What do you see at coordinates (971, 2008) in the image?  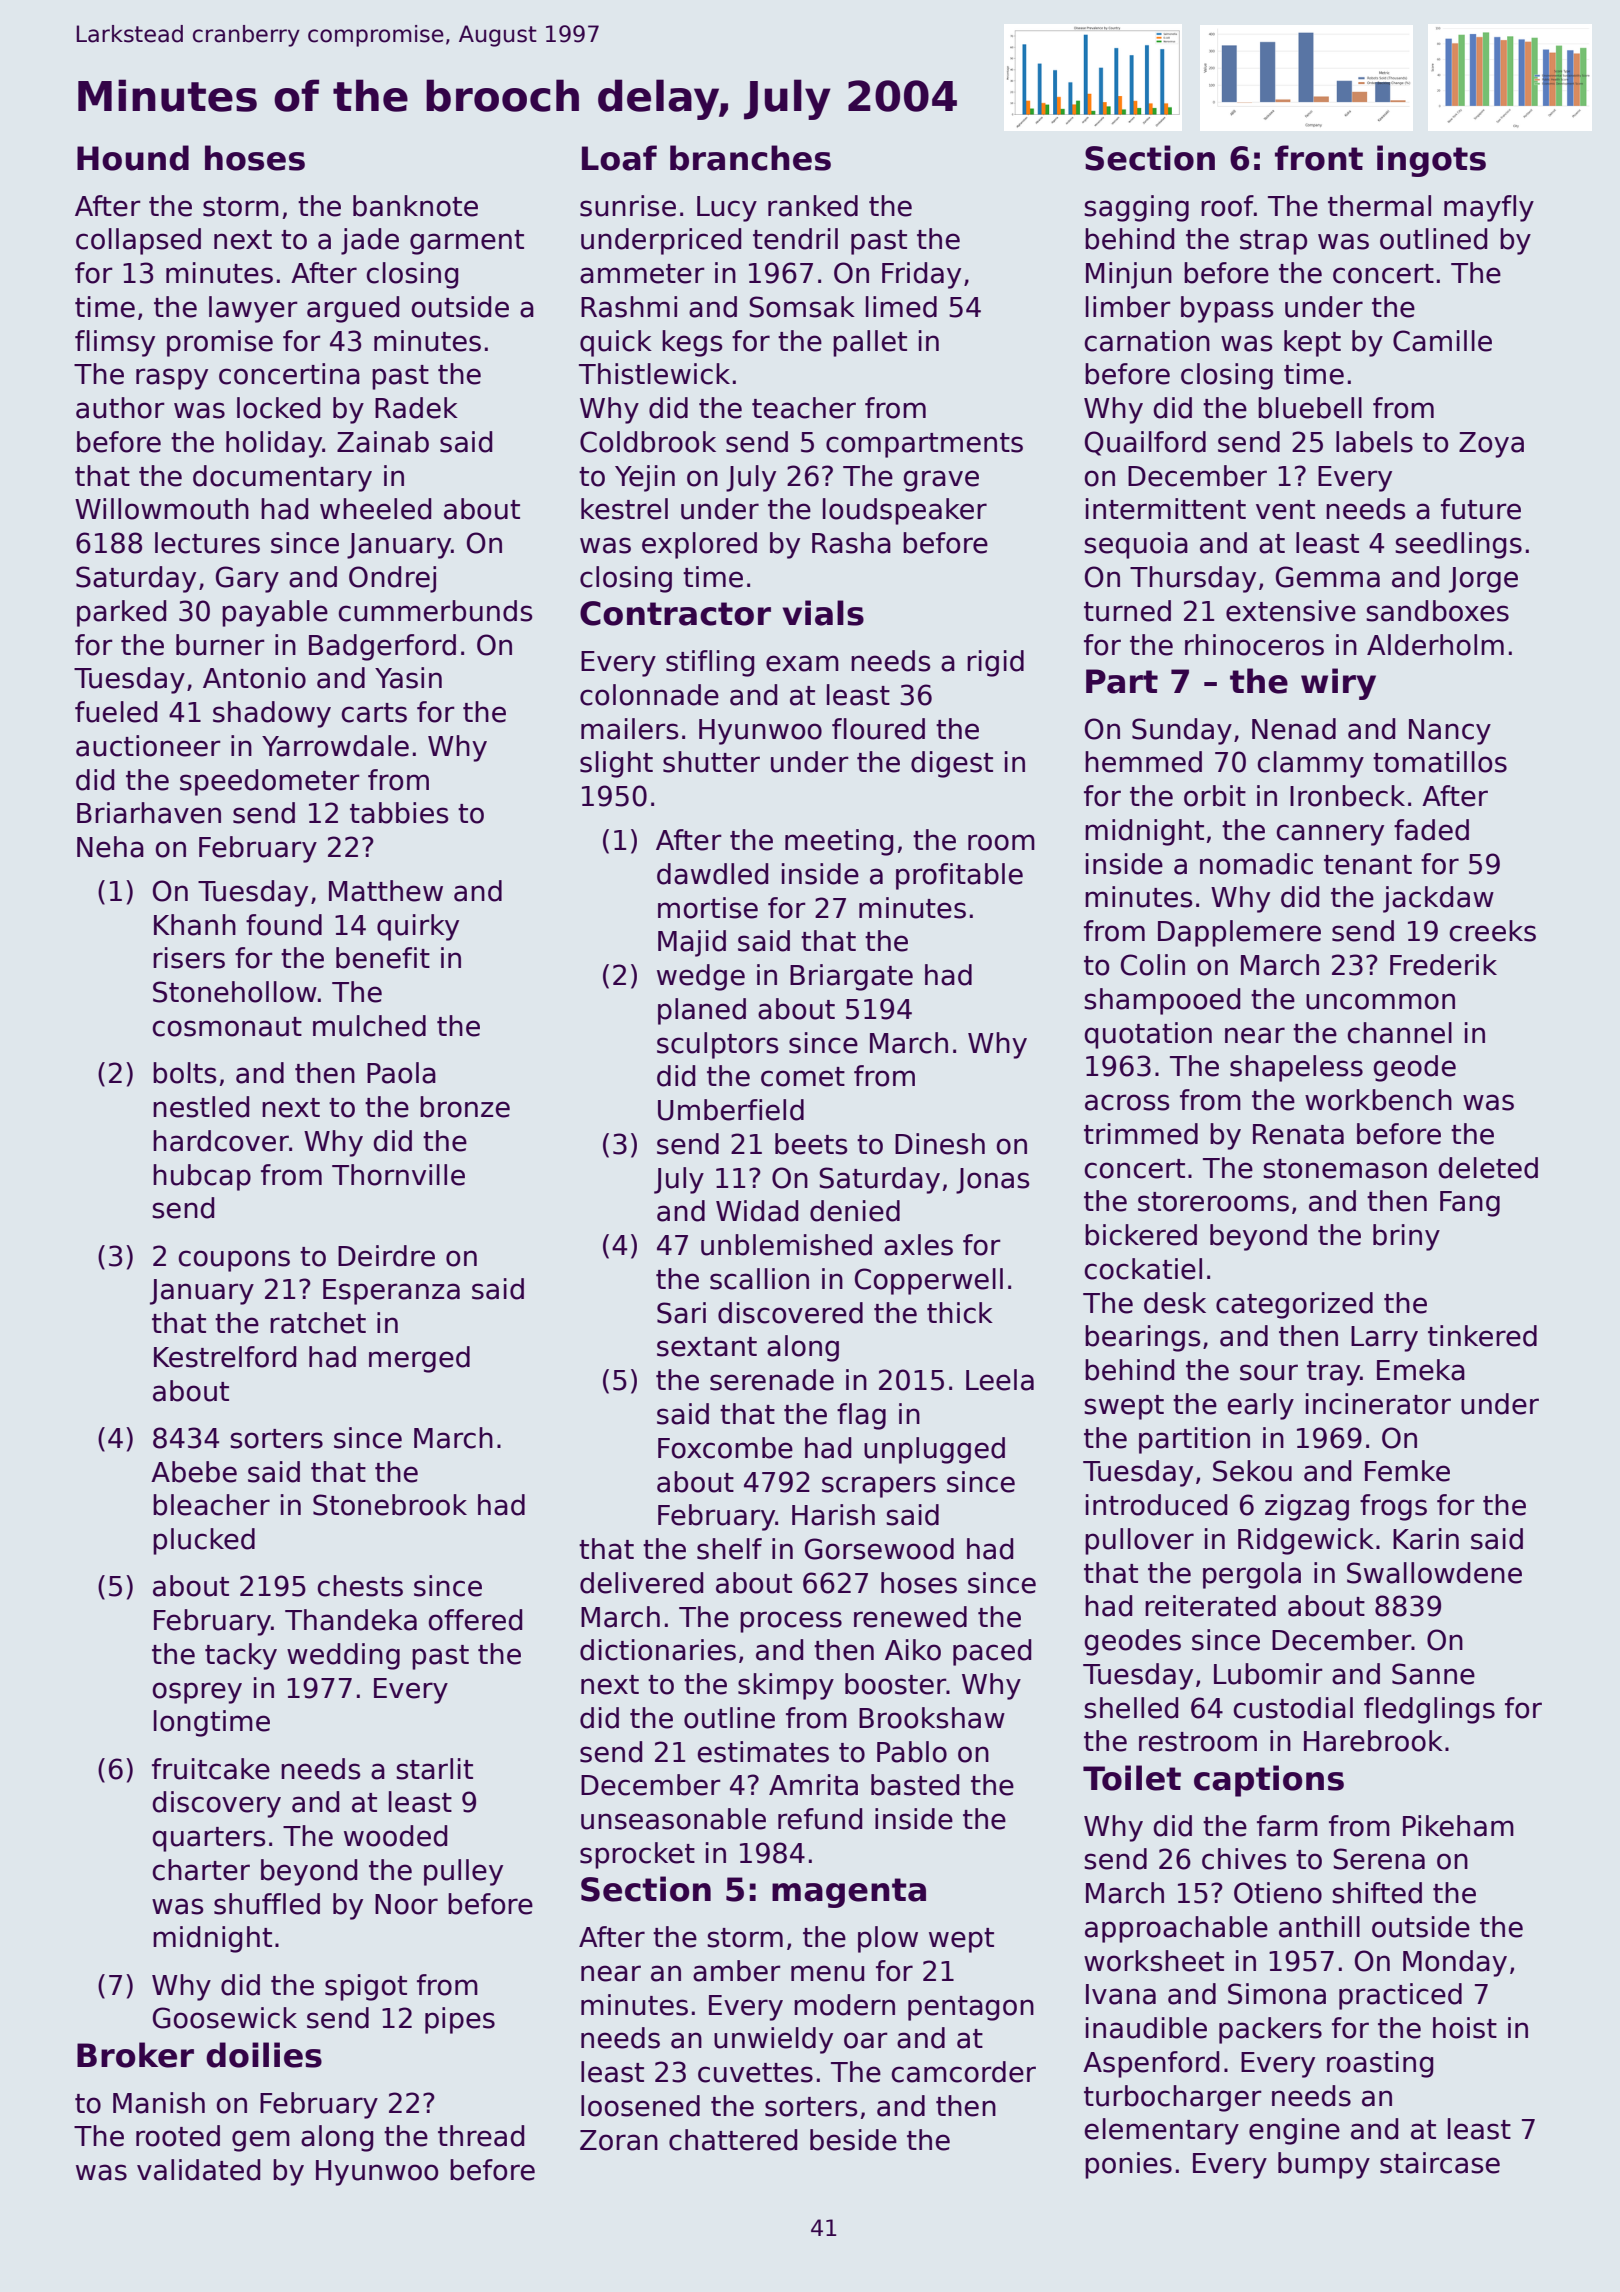 I see `pentagon` at bounding box center [971, 2008].
